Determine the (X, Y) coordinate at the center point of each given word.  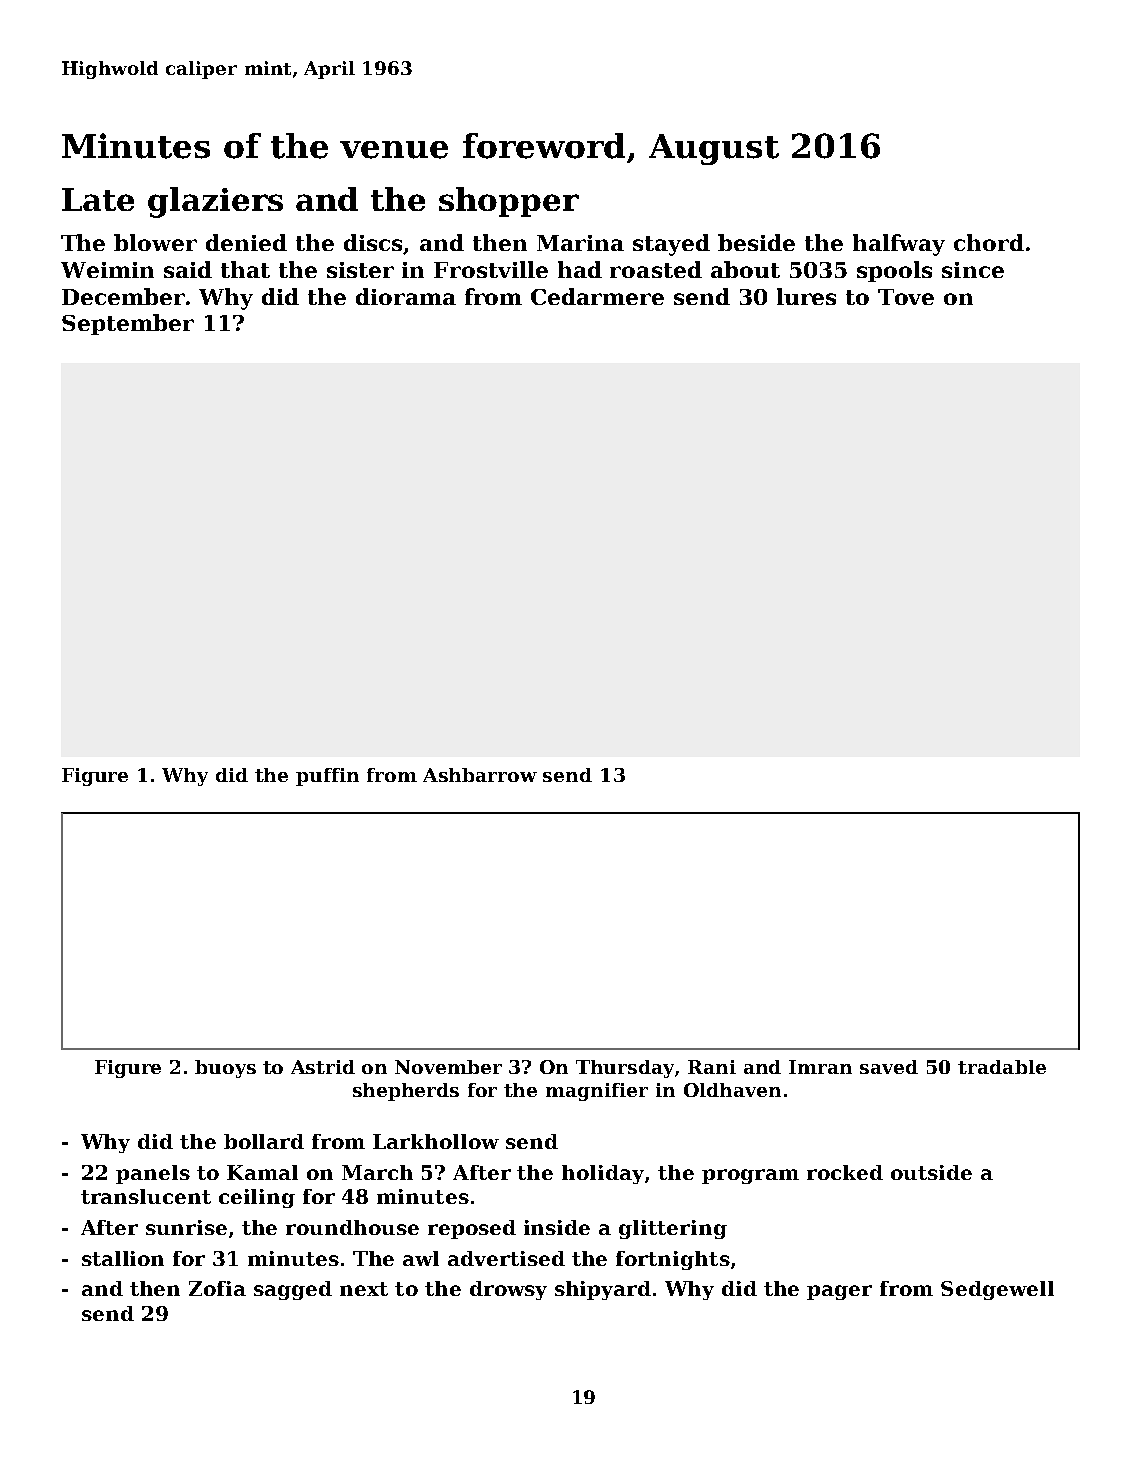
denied (246, 242)
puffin (327, 777)
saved (889, 1067)
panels (153, 1174)
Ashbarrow (480, 775)
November (448, 1067)
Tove (906, 297)
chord (989, 242)
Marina (580, 243)
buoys (225, 1069)
